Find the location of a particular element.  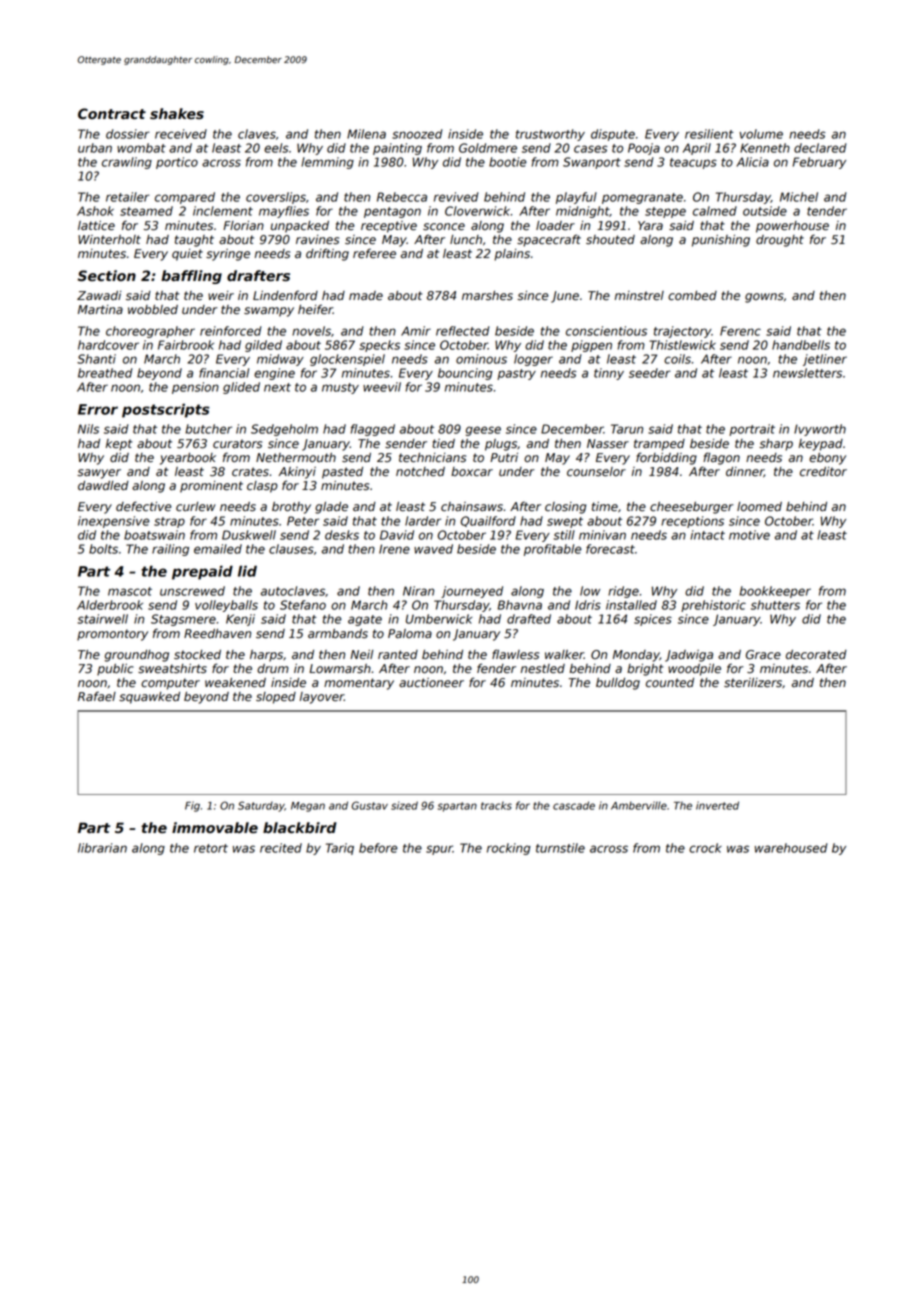

Milena is located at coordinates (366, 134).
